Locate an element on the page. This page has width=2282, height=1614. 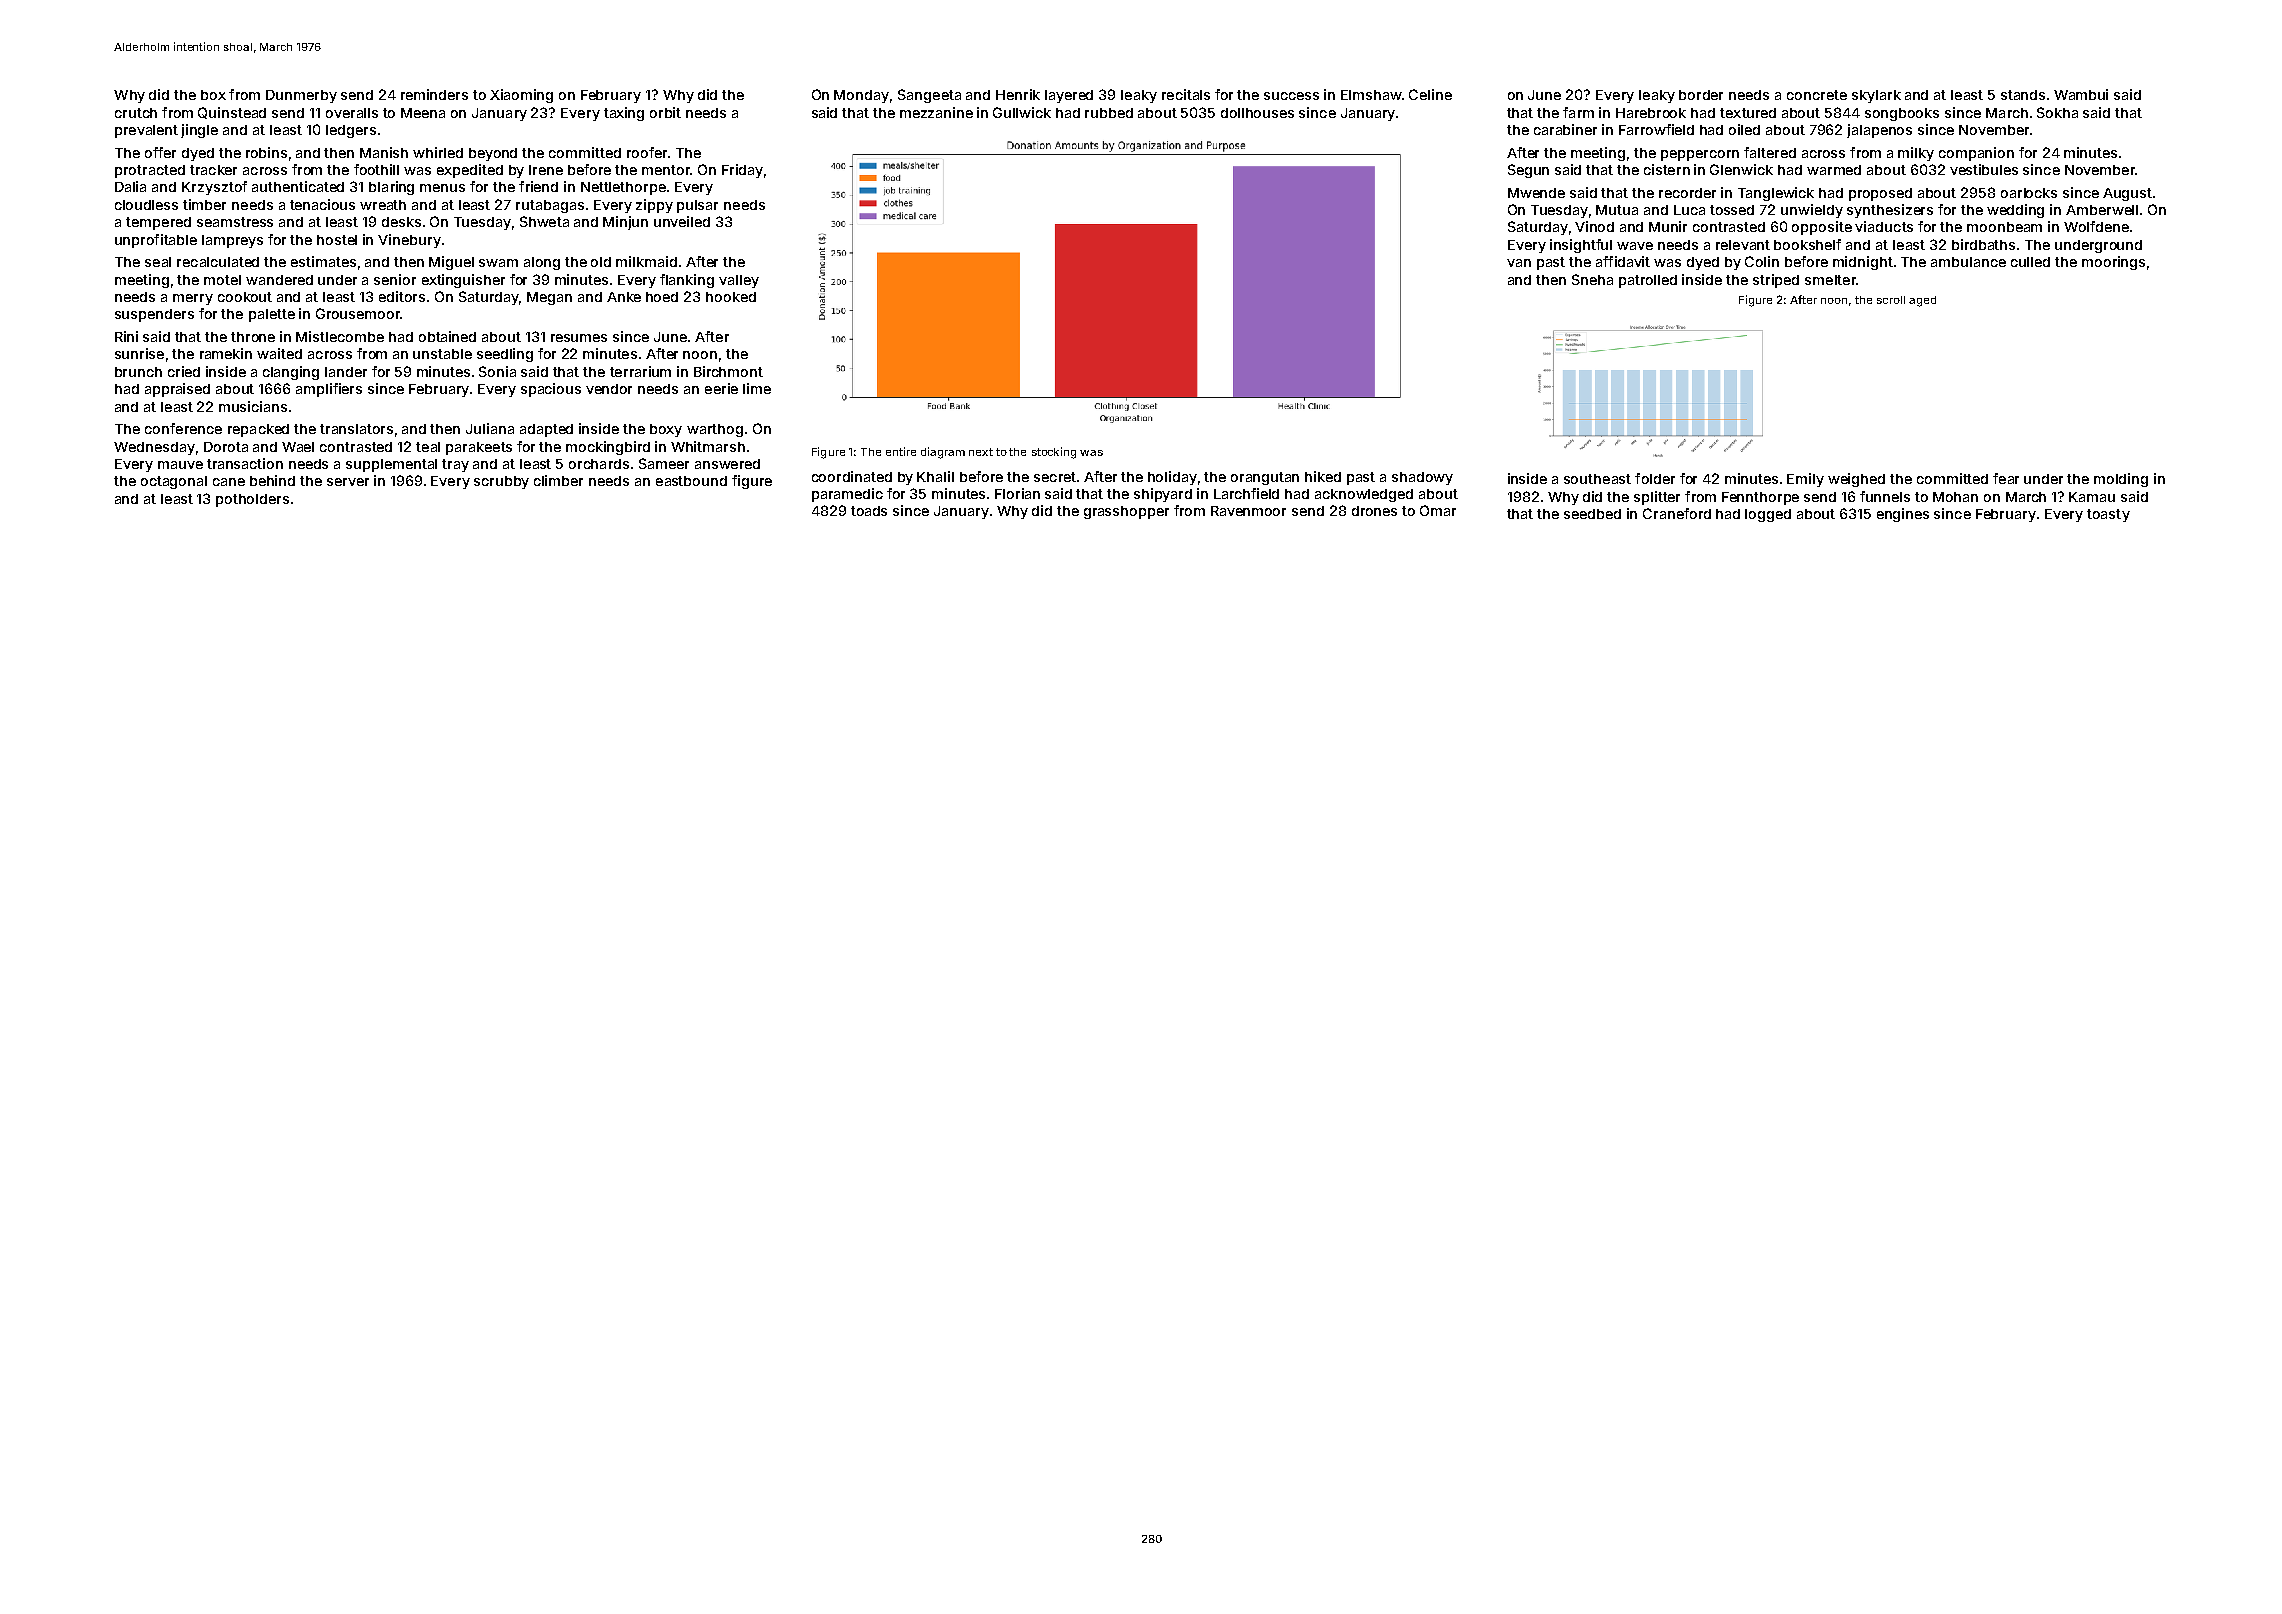
hooked is located at coordinates (731, 297).
